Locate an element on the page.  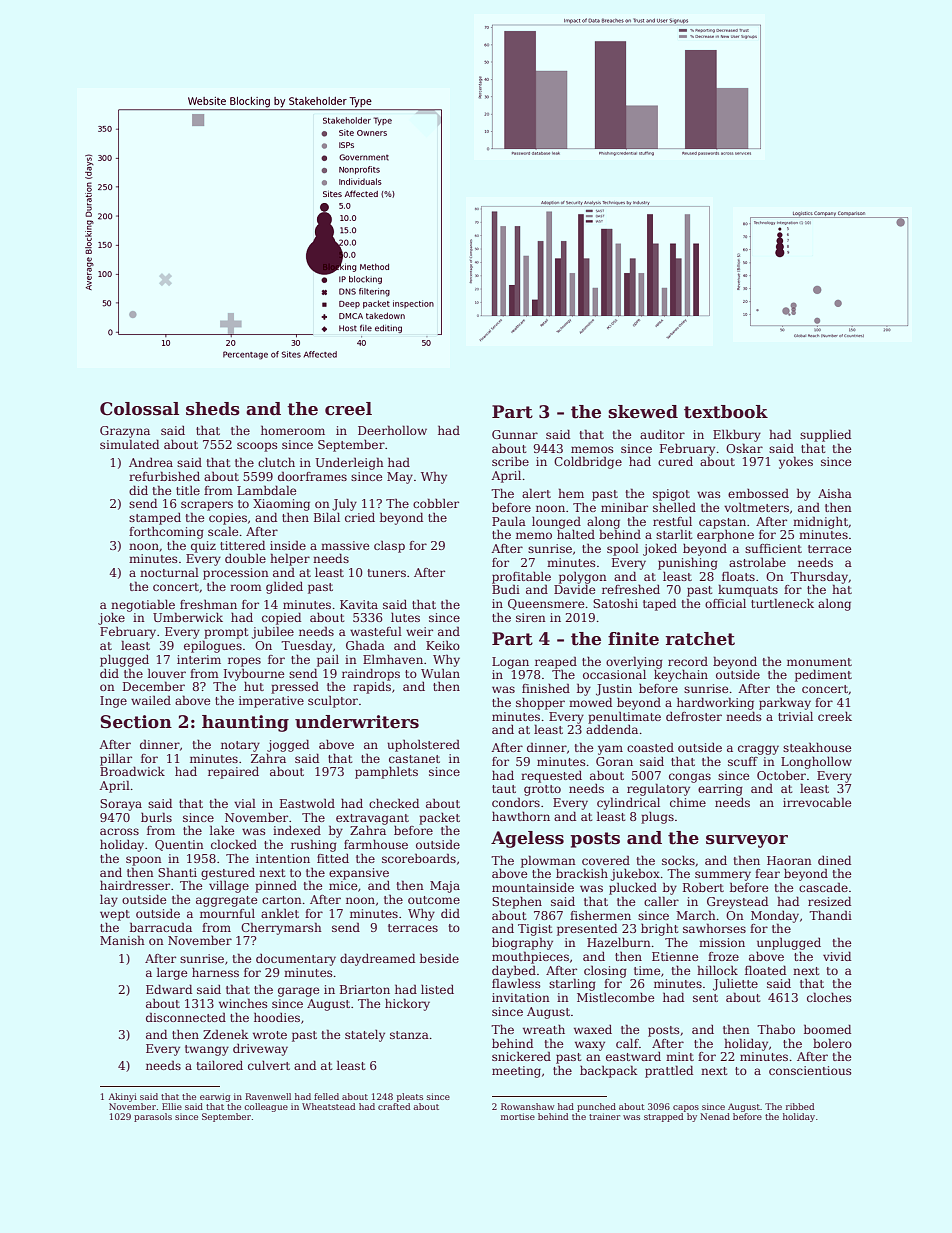
copied is located at coordinates (281, 618).
